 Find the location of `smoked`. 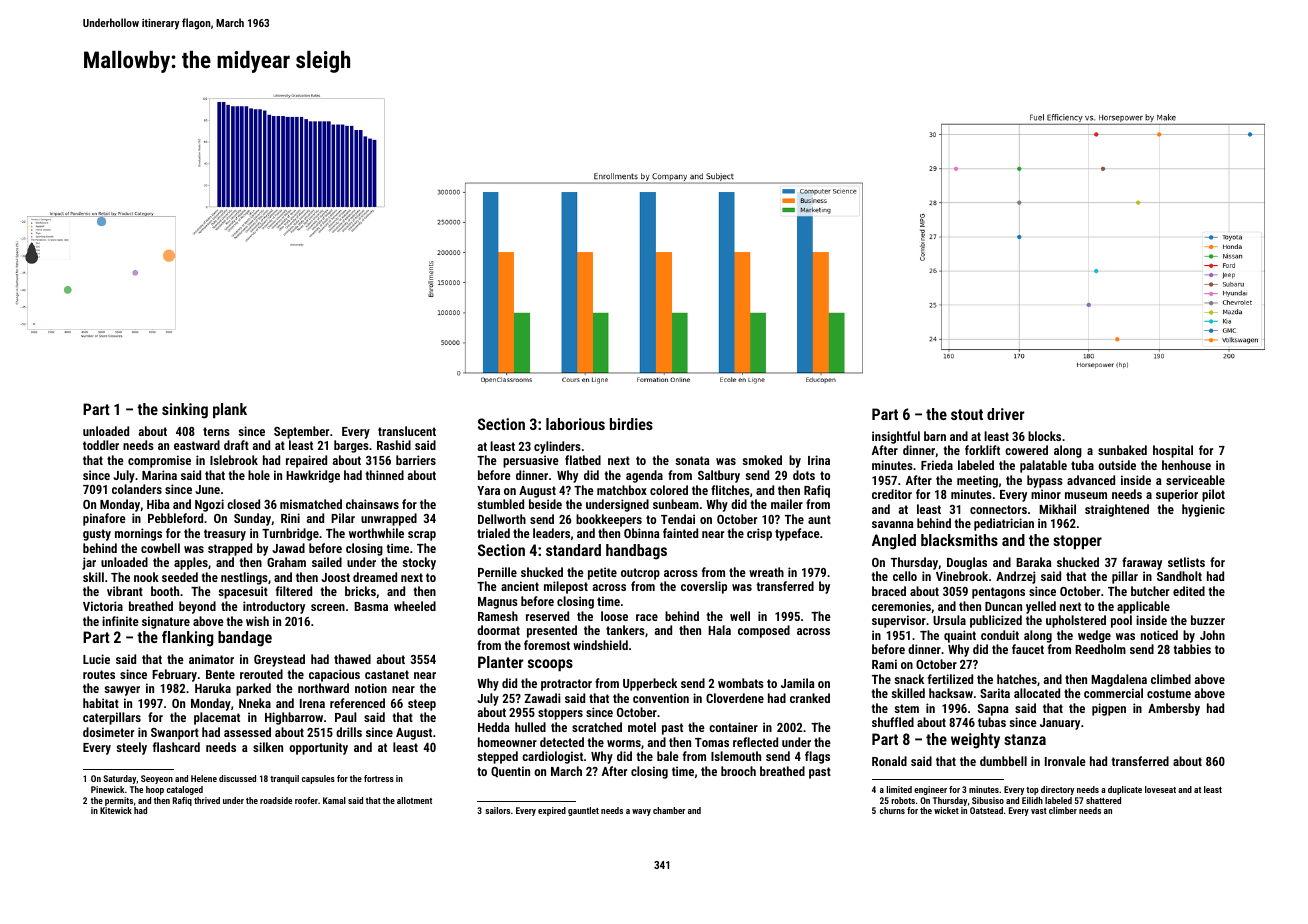

smoked is located at coordinates (762, 460).
